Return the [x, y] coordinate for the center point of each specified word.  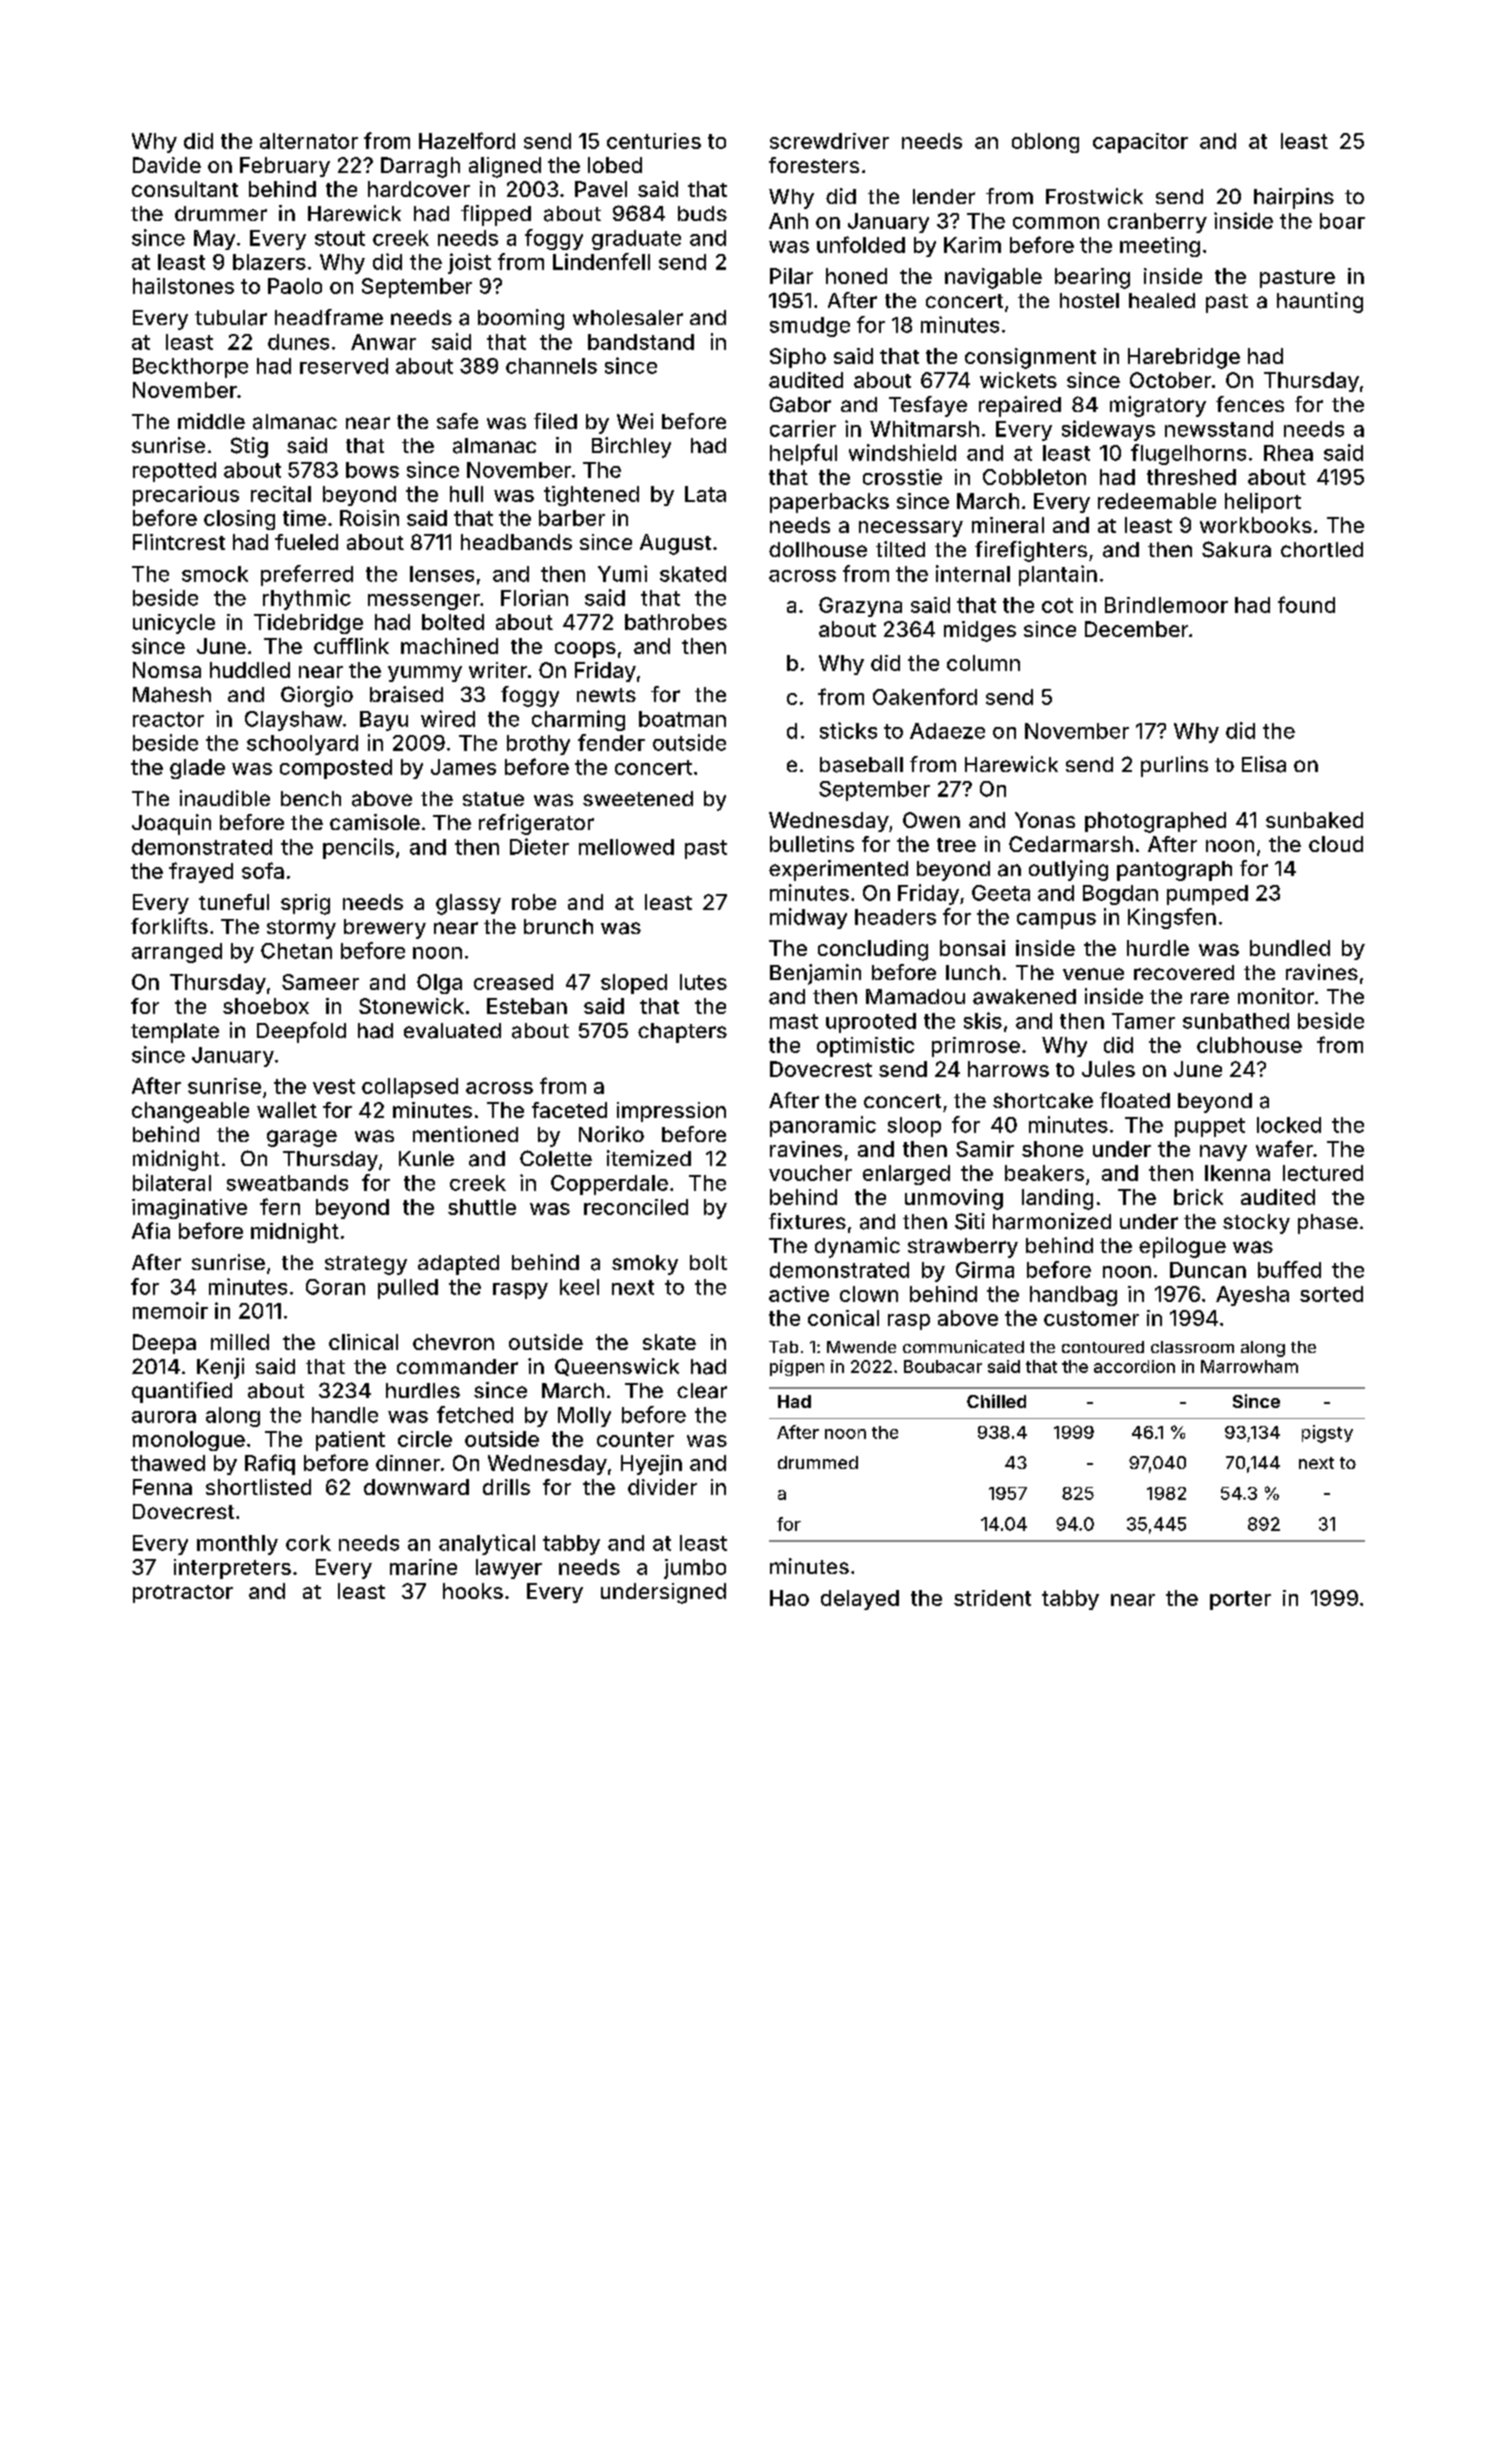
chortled [1322, 549]
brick [1198, 1197]
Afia [151, 1230]
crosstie [902, 477]
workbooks [1256, 525]
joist [469, 263]
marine [423, 1567]
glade [197, 769]
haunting [1320, 302]
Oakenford [925, 696]
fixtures [807, 1221]
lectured [1323, 1173]
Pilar [791, 276]
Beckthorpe [190, 368]
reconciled [636, 1207]
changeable [190, 1112]
